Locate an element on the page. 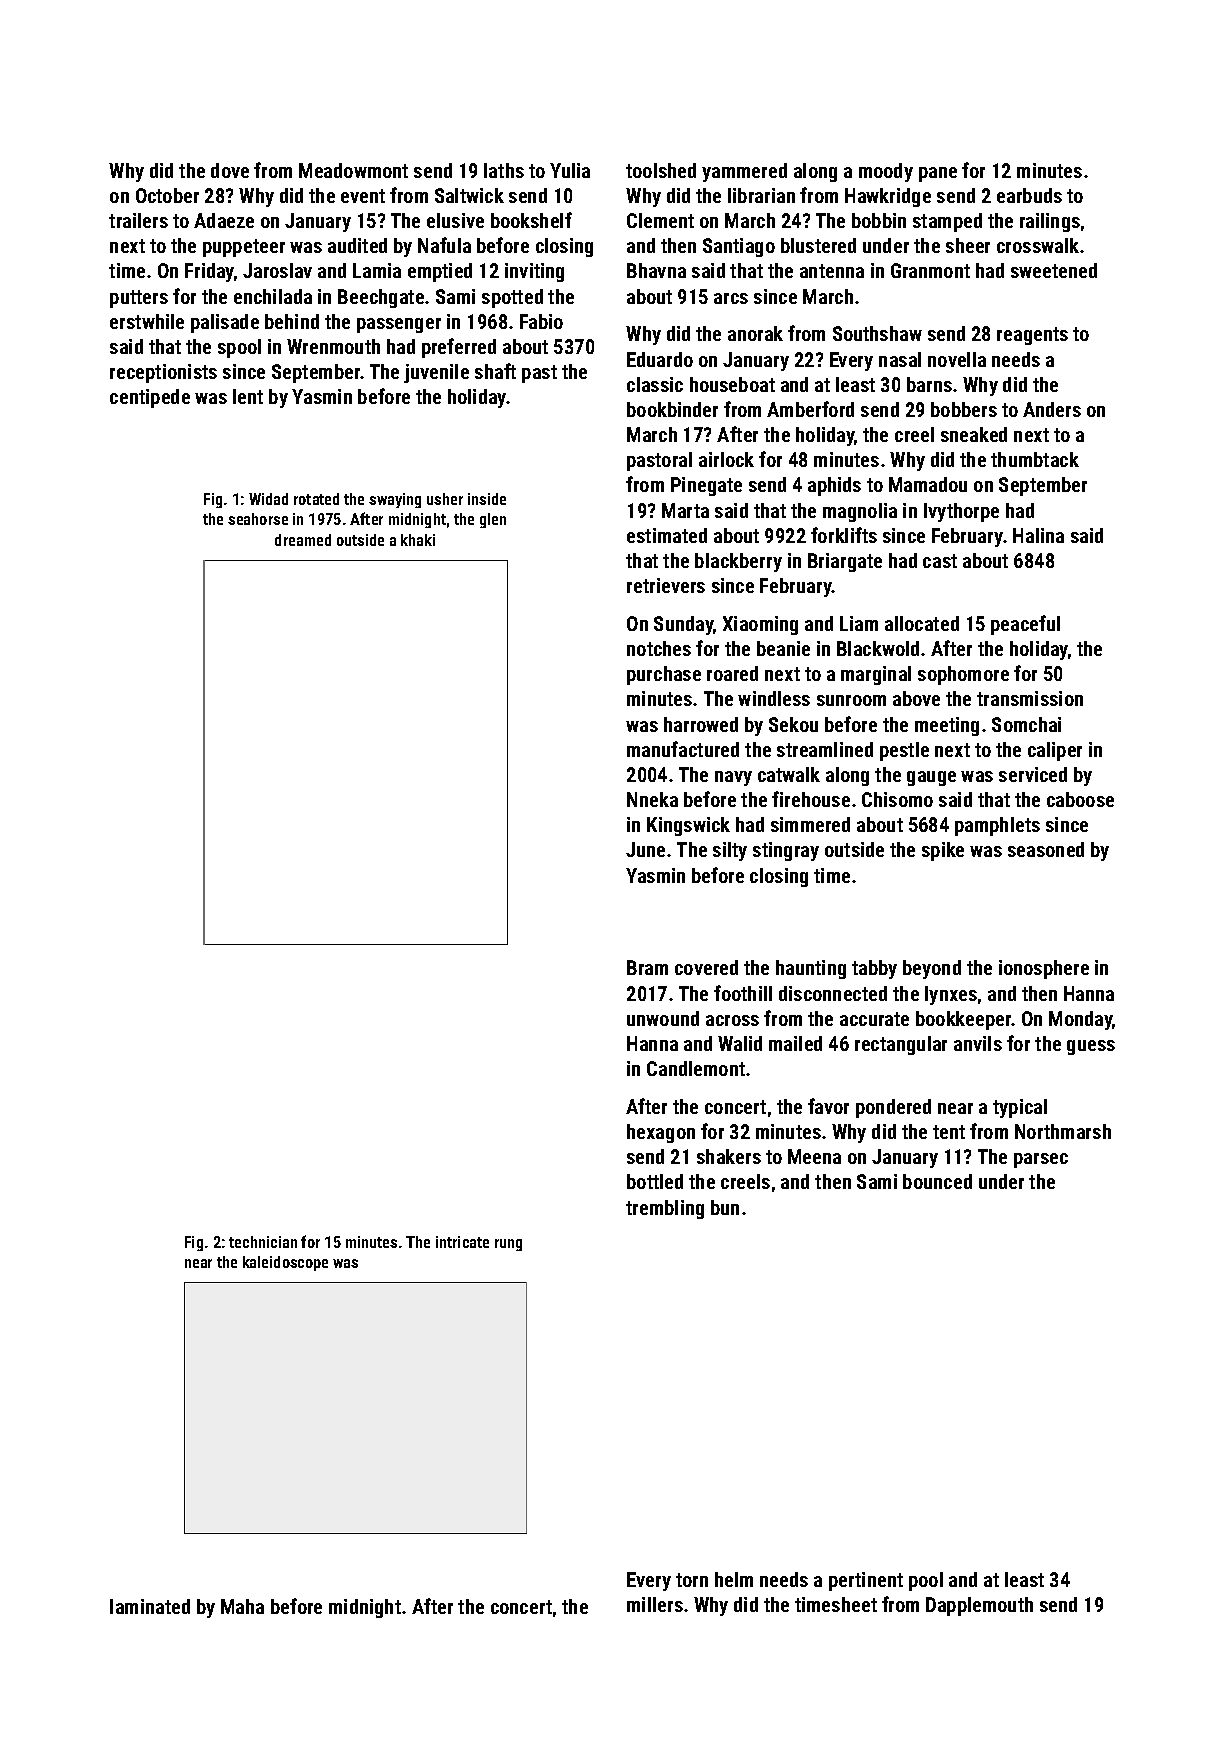 This document has height=1737, width=1228. June is located at coordinates (645, 849).
